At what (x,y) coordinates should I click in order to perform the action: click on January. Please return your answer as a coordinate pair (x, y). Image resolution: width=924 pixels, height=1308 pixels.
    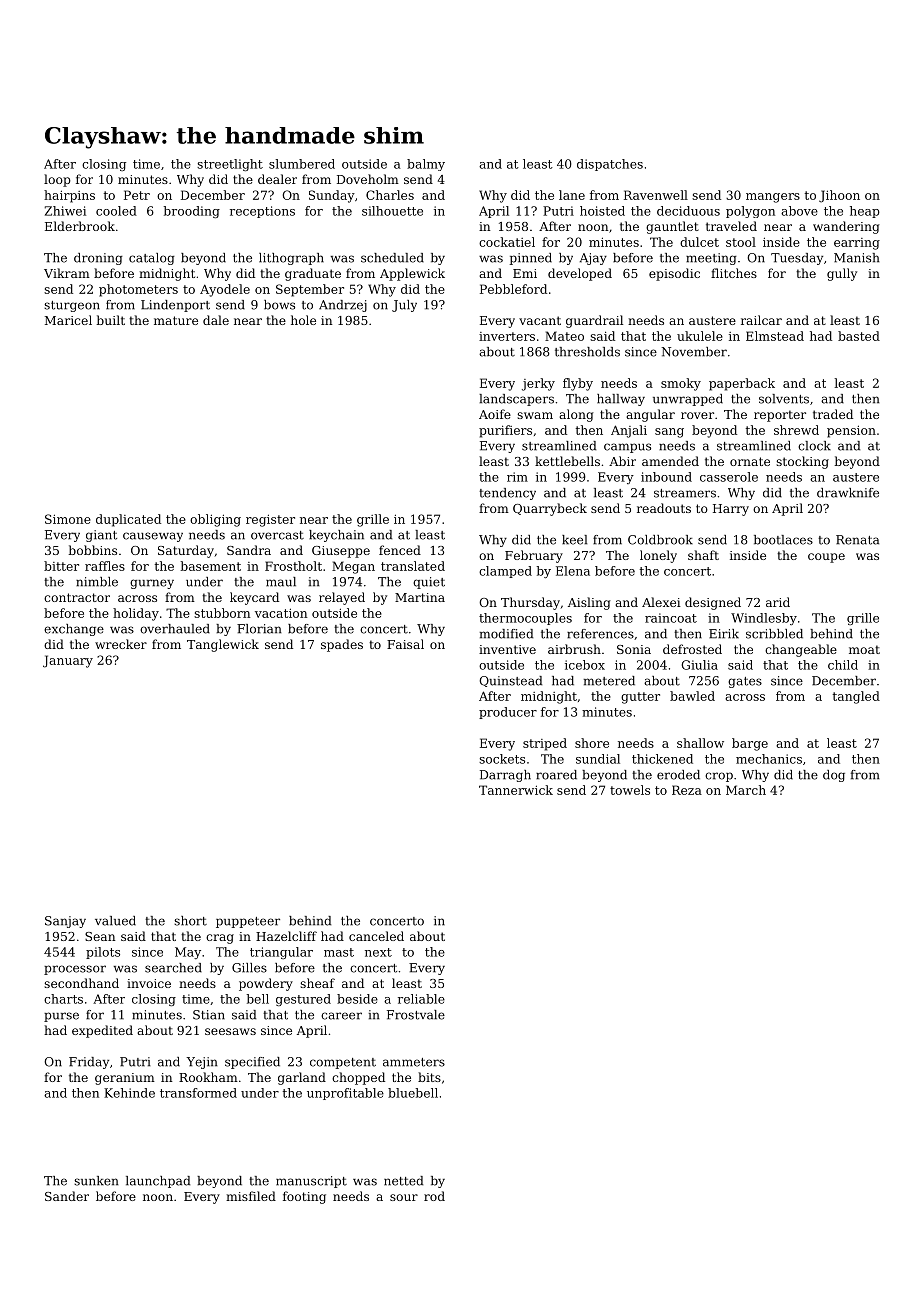
    Looking at the image, I should click on (68, 661).
